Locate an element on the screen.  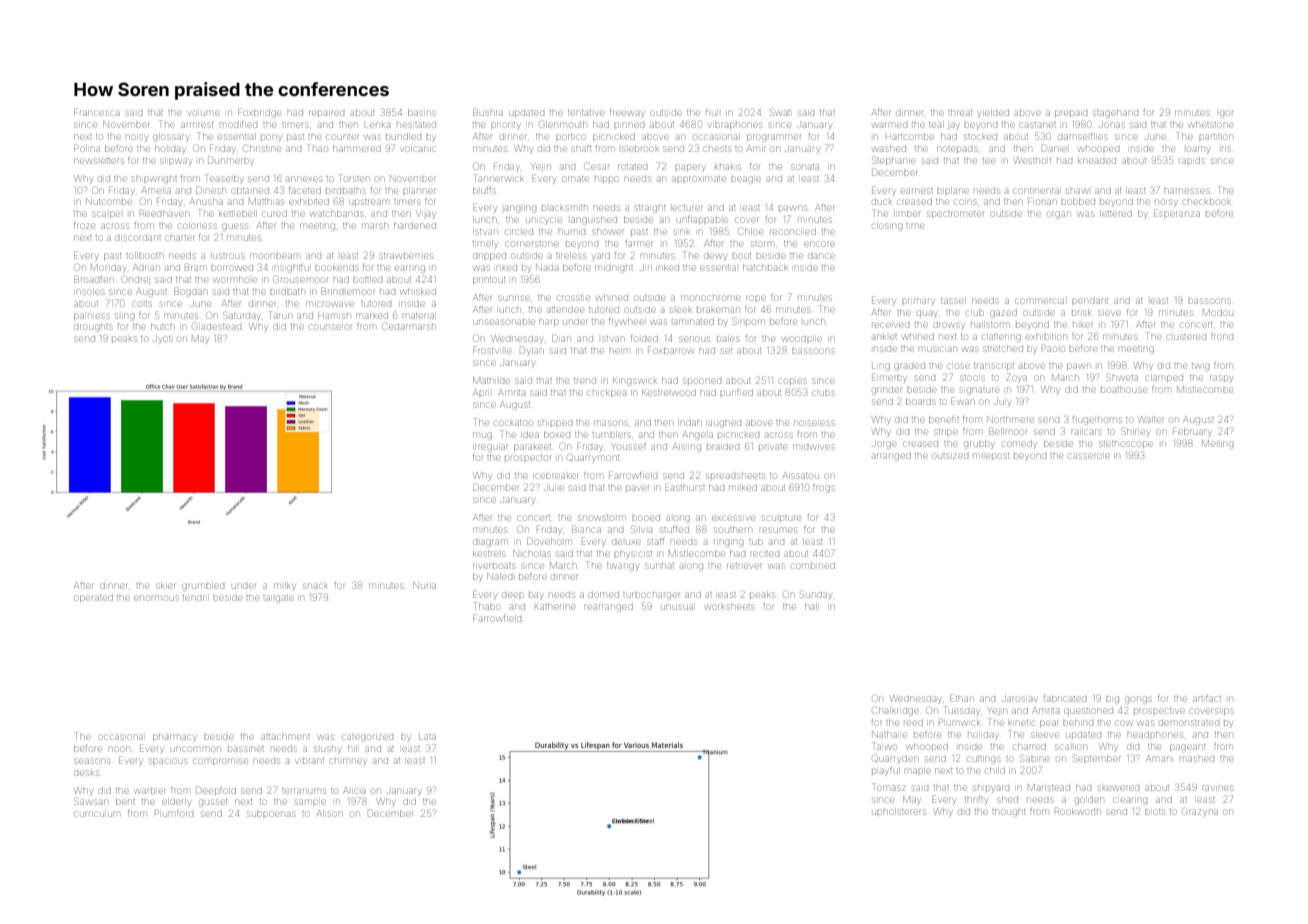
hutch is located at coordinates (163, 327).
